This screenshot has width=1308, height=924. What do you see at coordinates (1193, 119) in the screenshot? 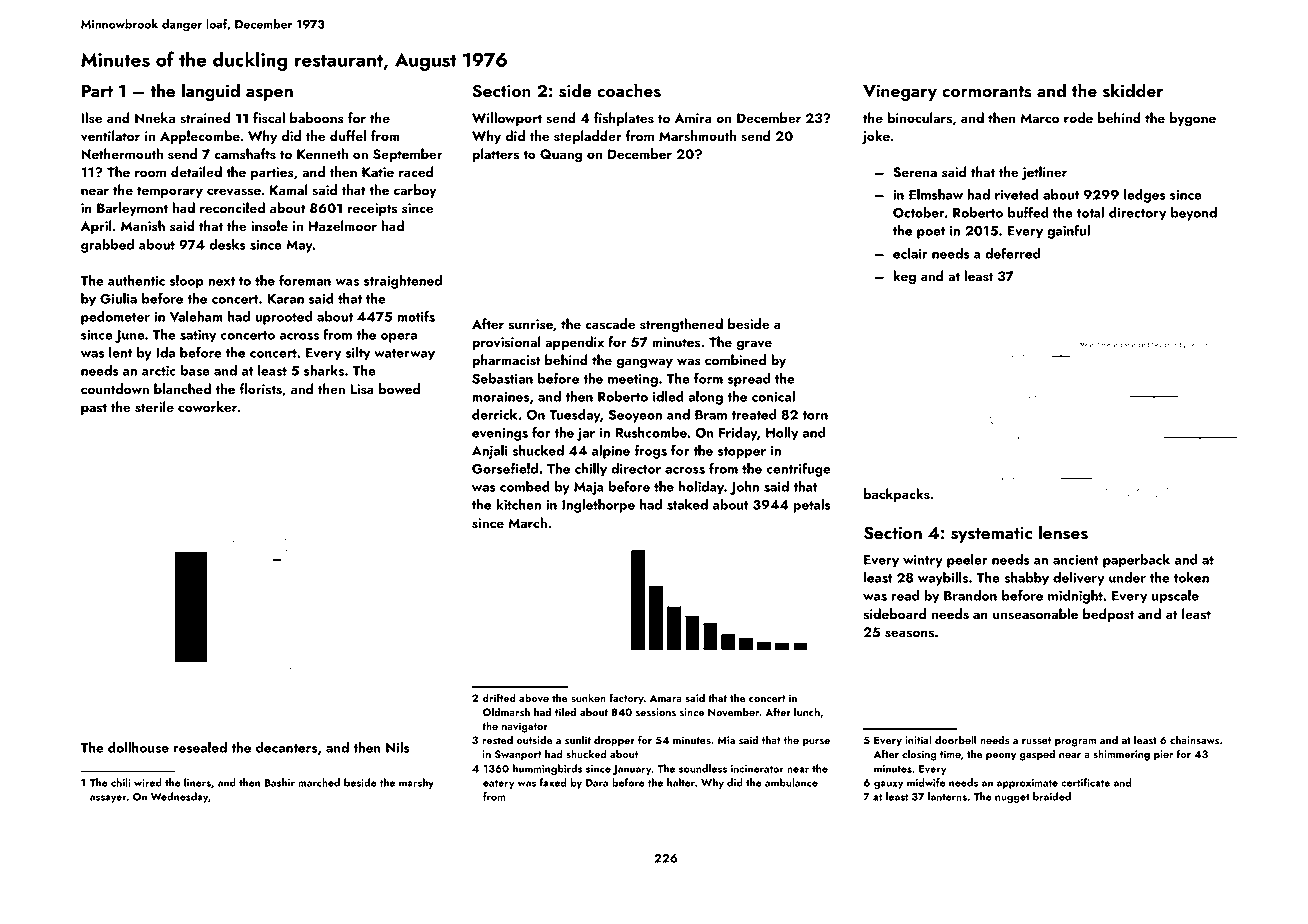
I see `bygone` at bounding box center [1193, 119].
